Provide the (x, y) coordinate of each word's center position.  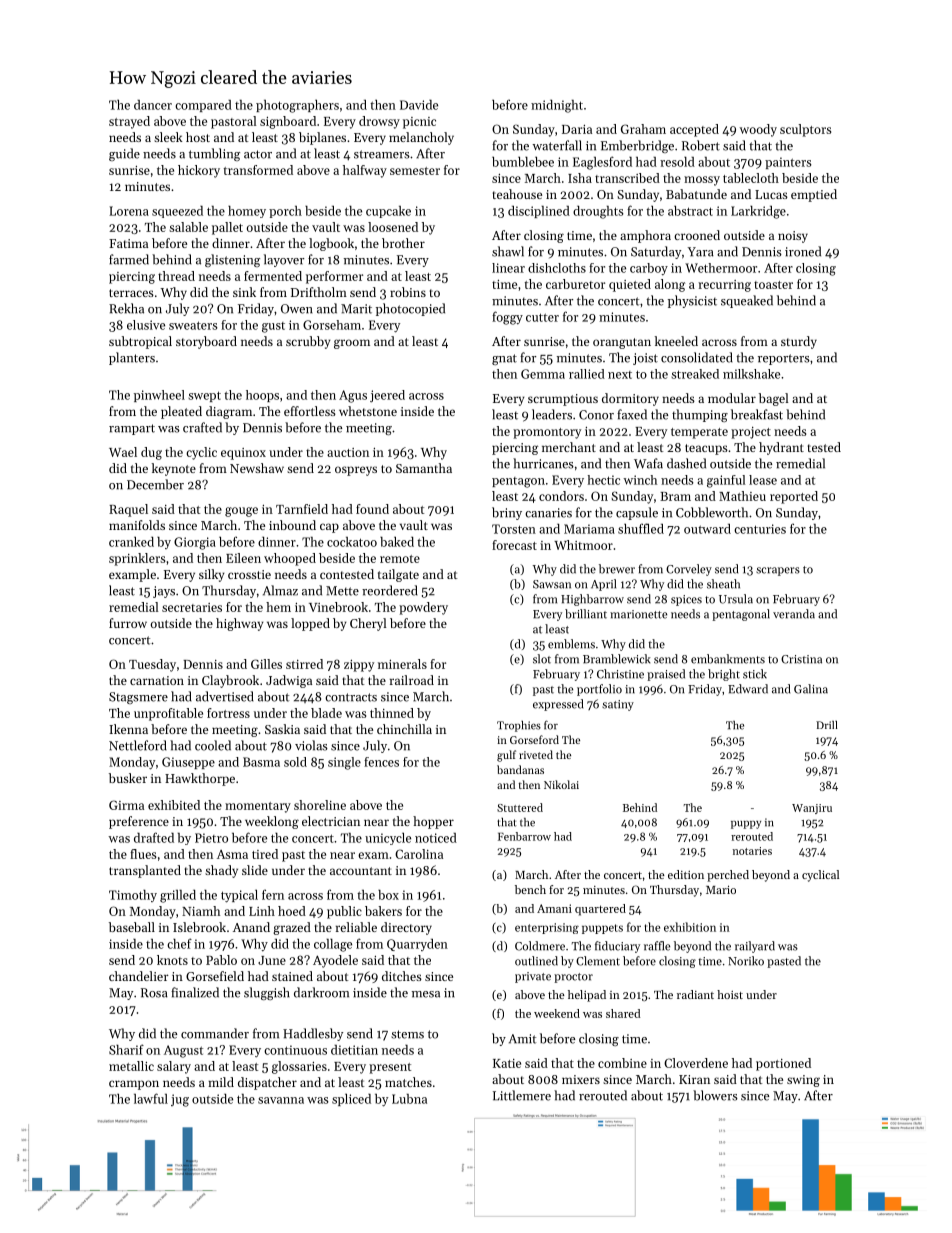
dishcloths (557, 268)
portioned (783, 1064)
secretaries (192, 607)
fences (381, 762)
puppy (746, 825)
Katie (507, 1063)
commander (215, 1033)
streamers (382, 154)
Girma (126, 805)
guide (124, 154)
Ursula (736, 599)
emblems (571, 644)
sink (244, 292)
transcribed (627, 178)
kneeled (676, 341)
